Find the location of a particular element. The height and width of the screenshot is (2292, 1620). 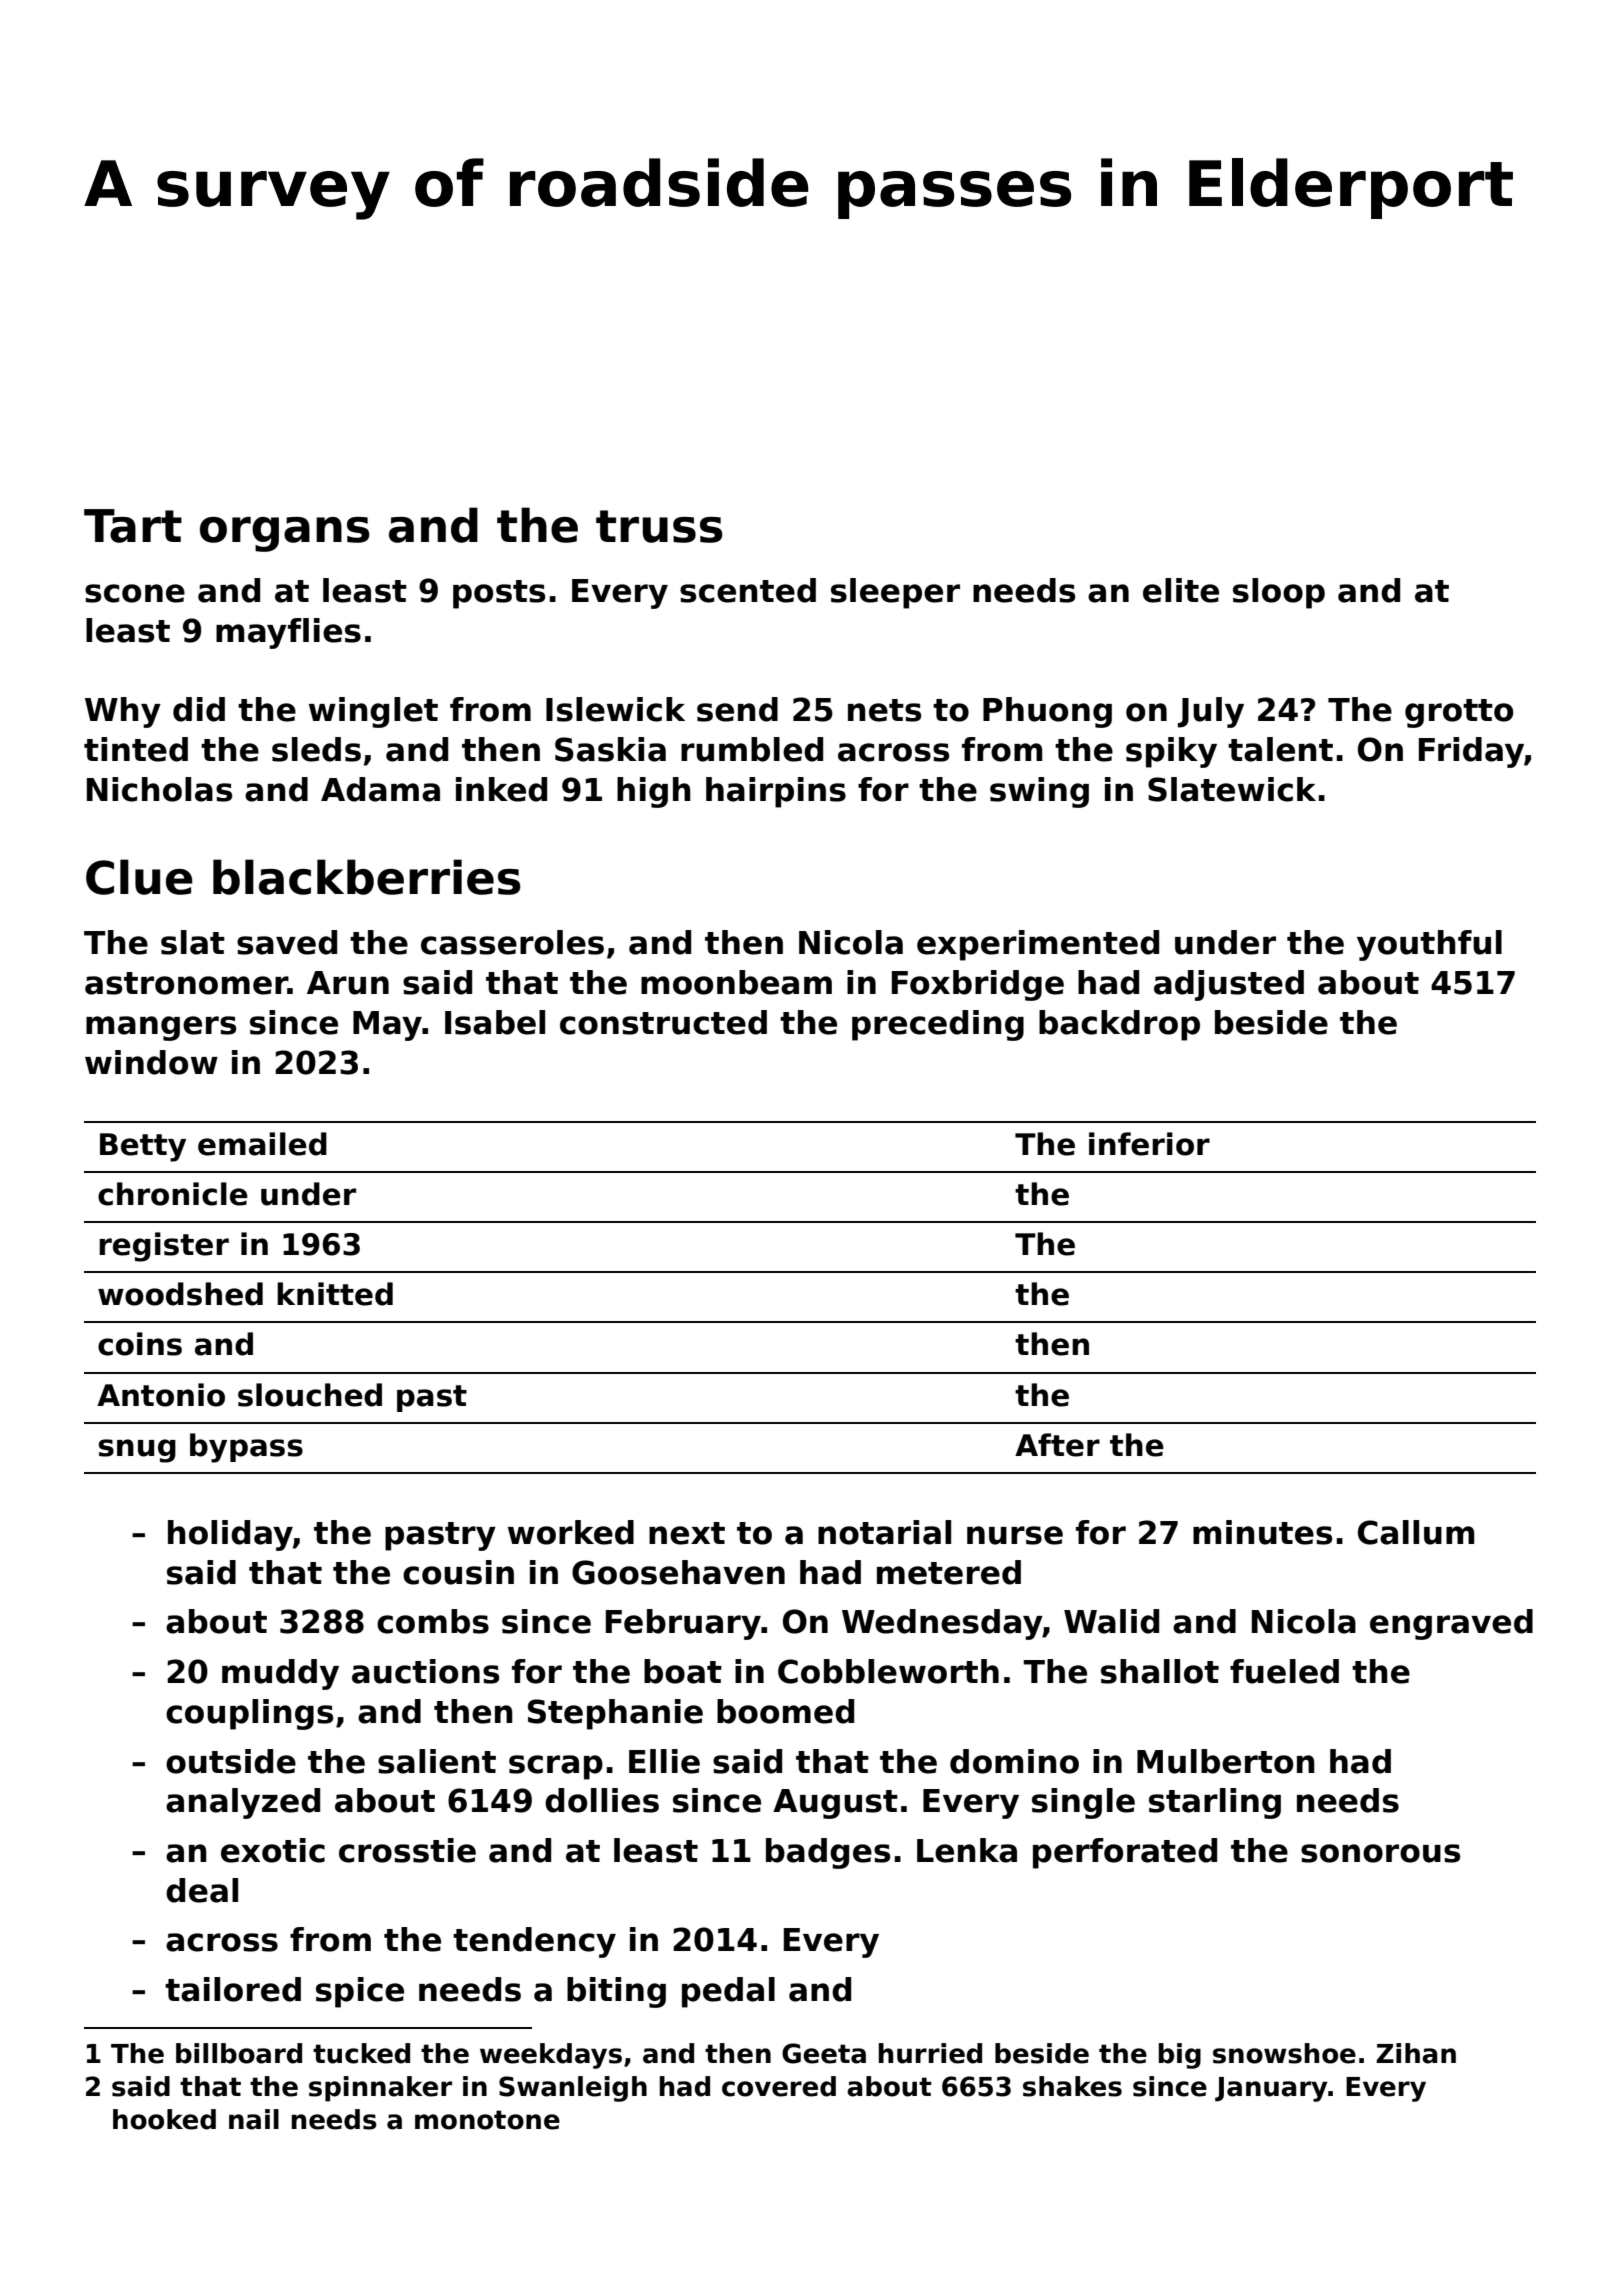

Tart is located at coordinates (133, 526).
